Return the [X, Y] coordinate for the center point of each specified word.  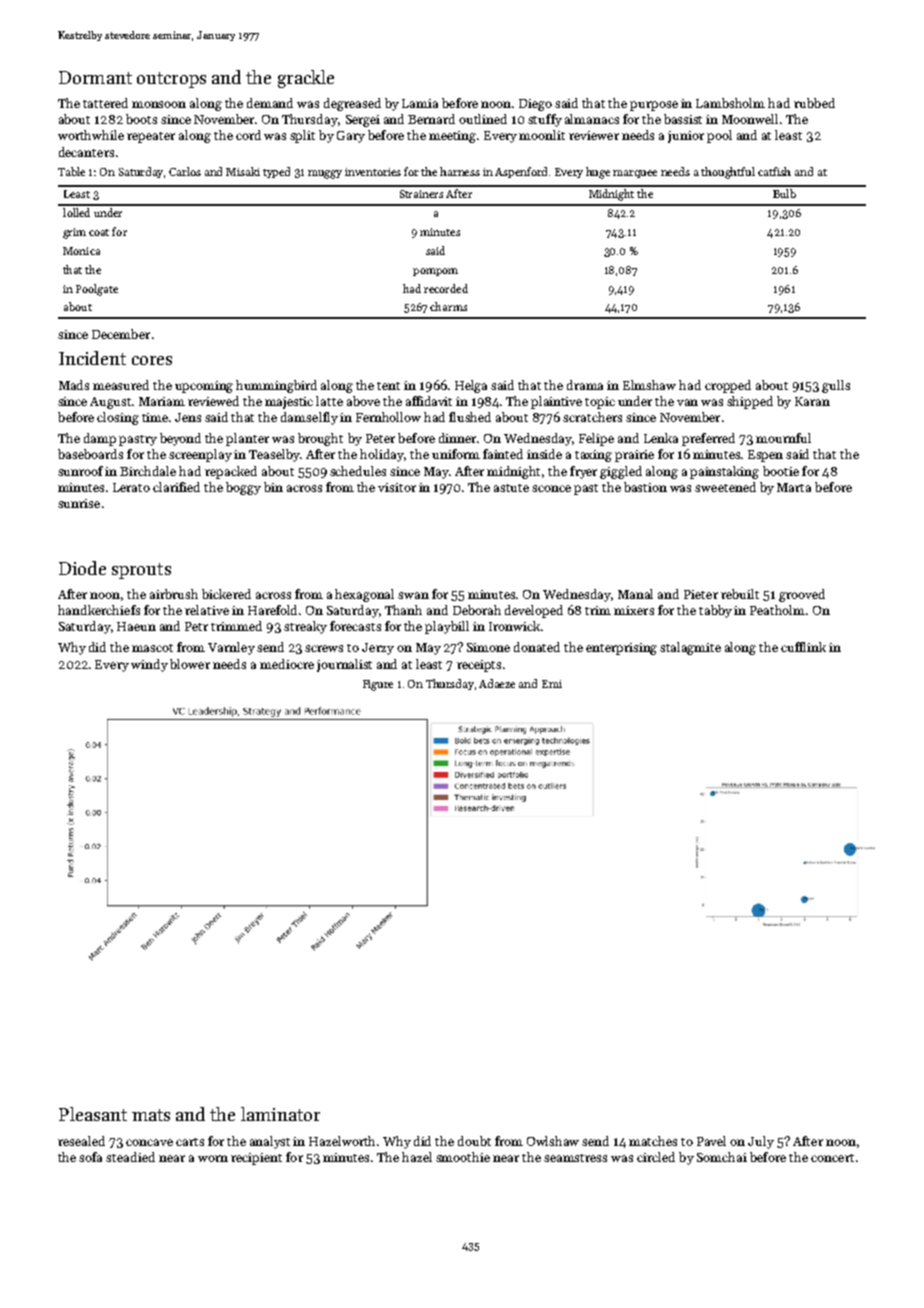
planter [247, 439]
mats [151, 1115]
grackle [306, 79]
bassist [683, 119]
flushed [470, 417]
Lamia [420, 103]
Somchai [722, 1157]
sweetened [725, 487]
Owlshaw [553, 1141]
